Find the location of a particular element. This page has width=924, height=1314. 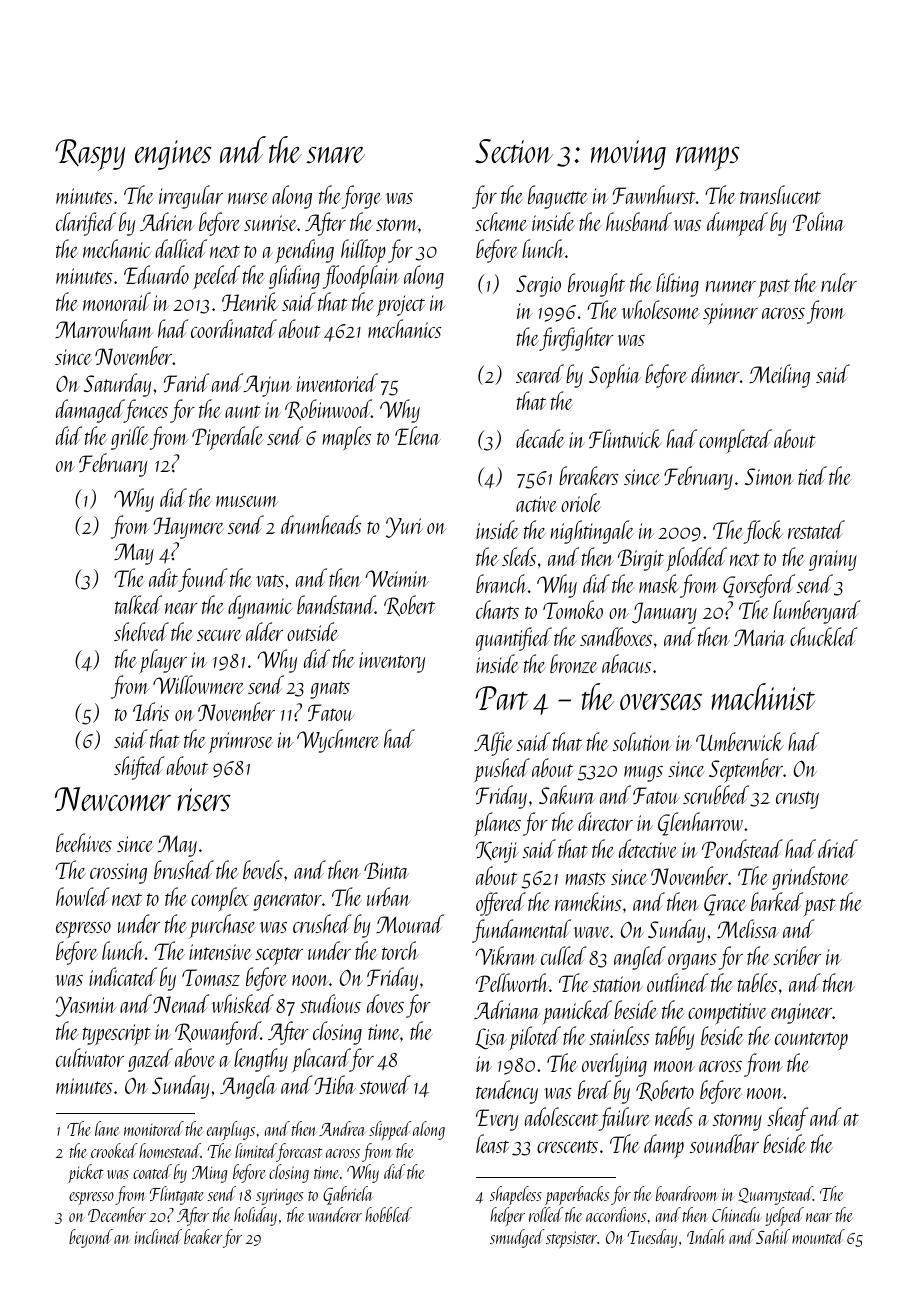

studious is located at coordinates (330, 1003).
